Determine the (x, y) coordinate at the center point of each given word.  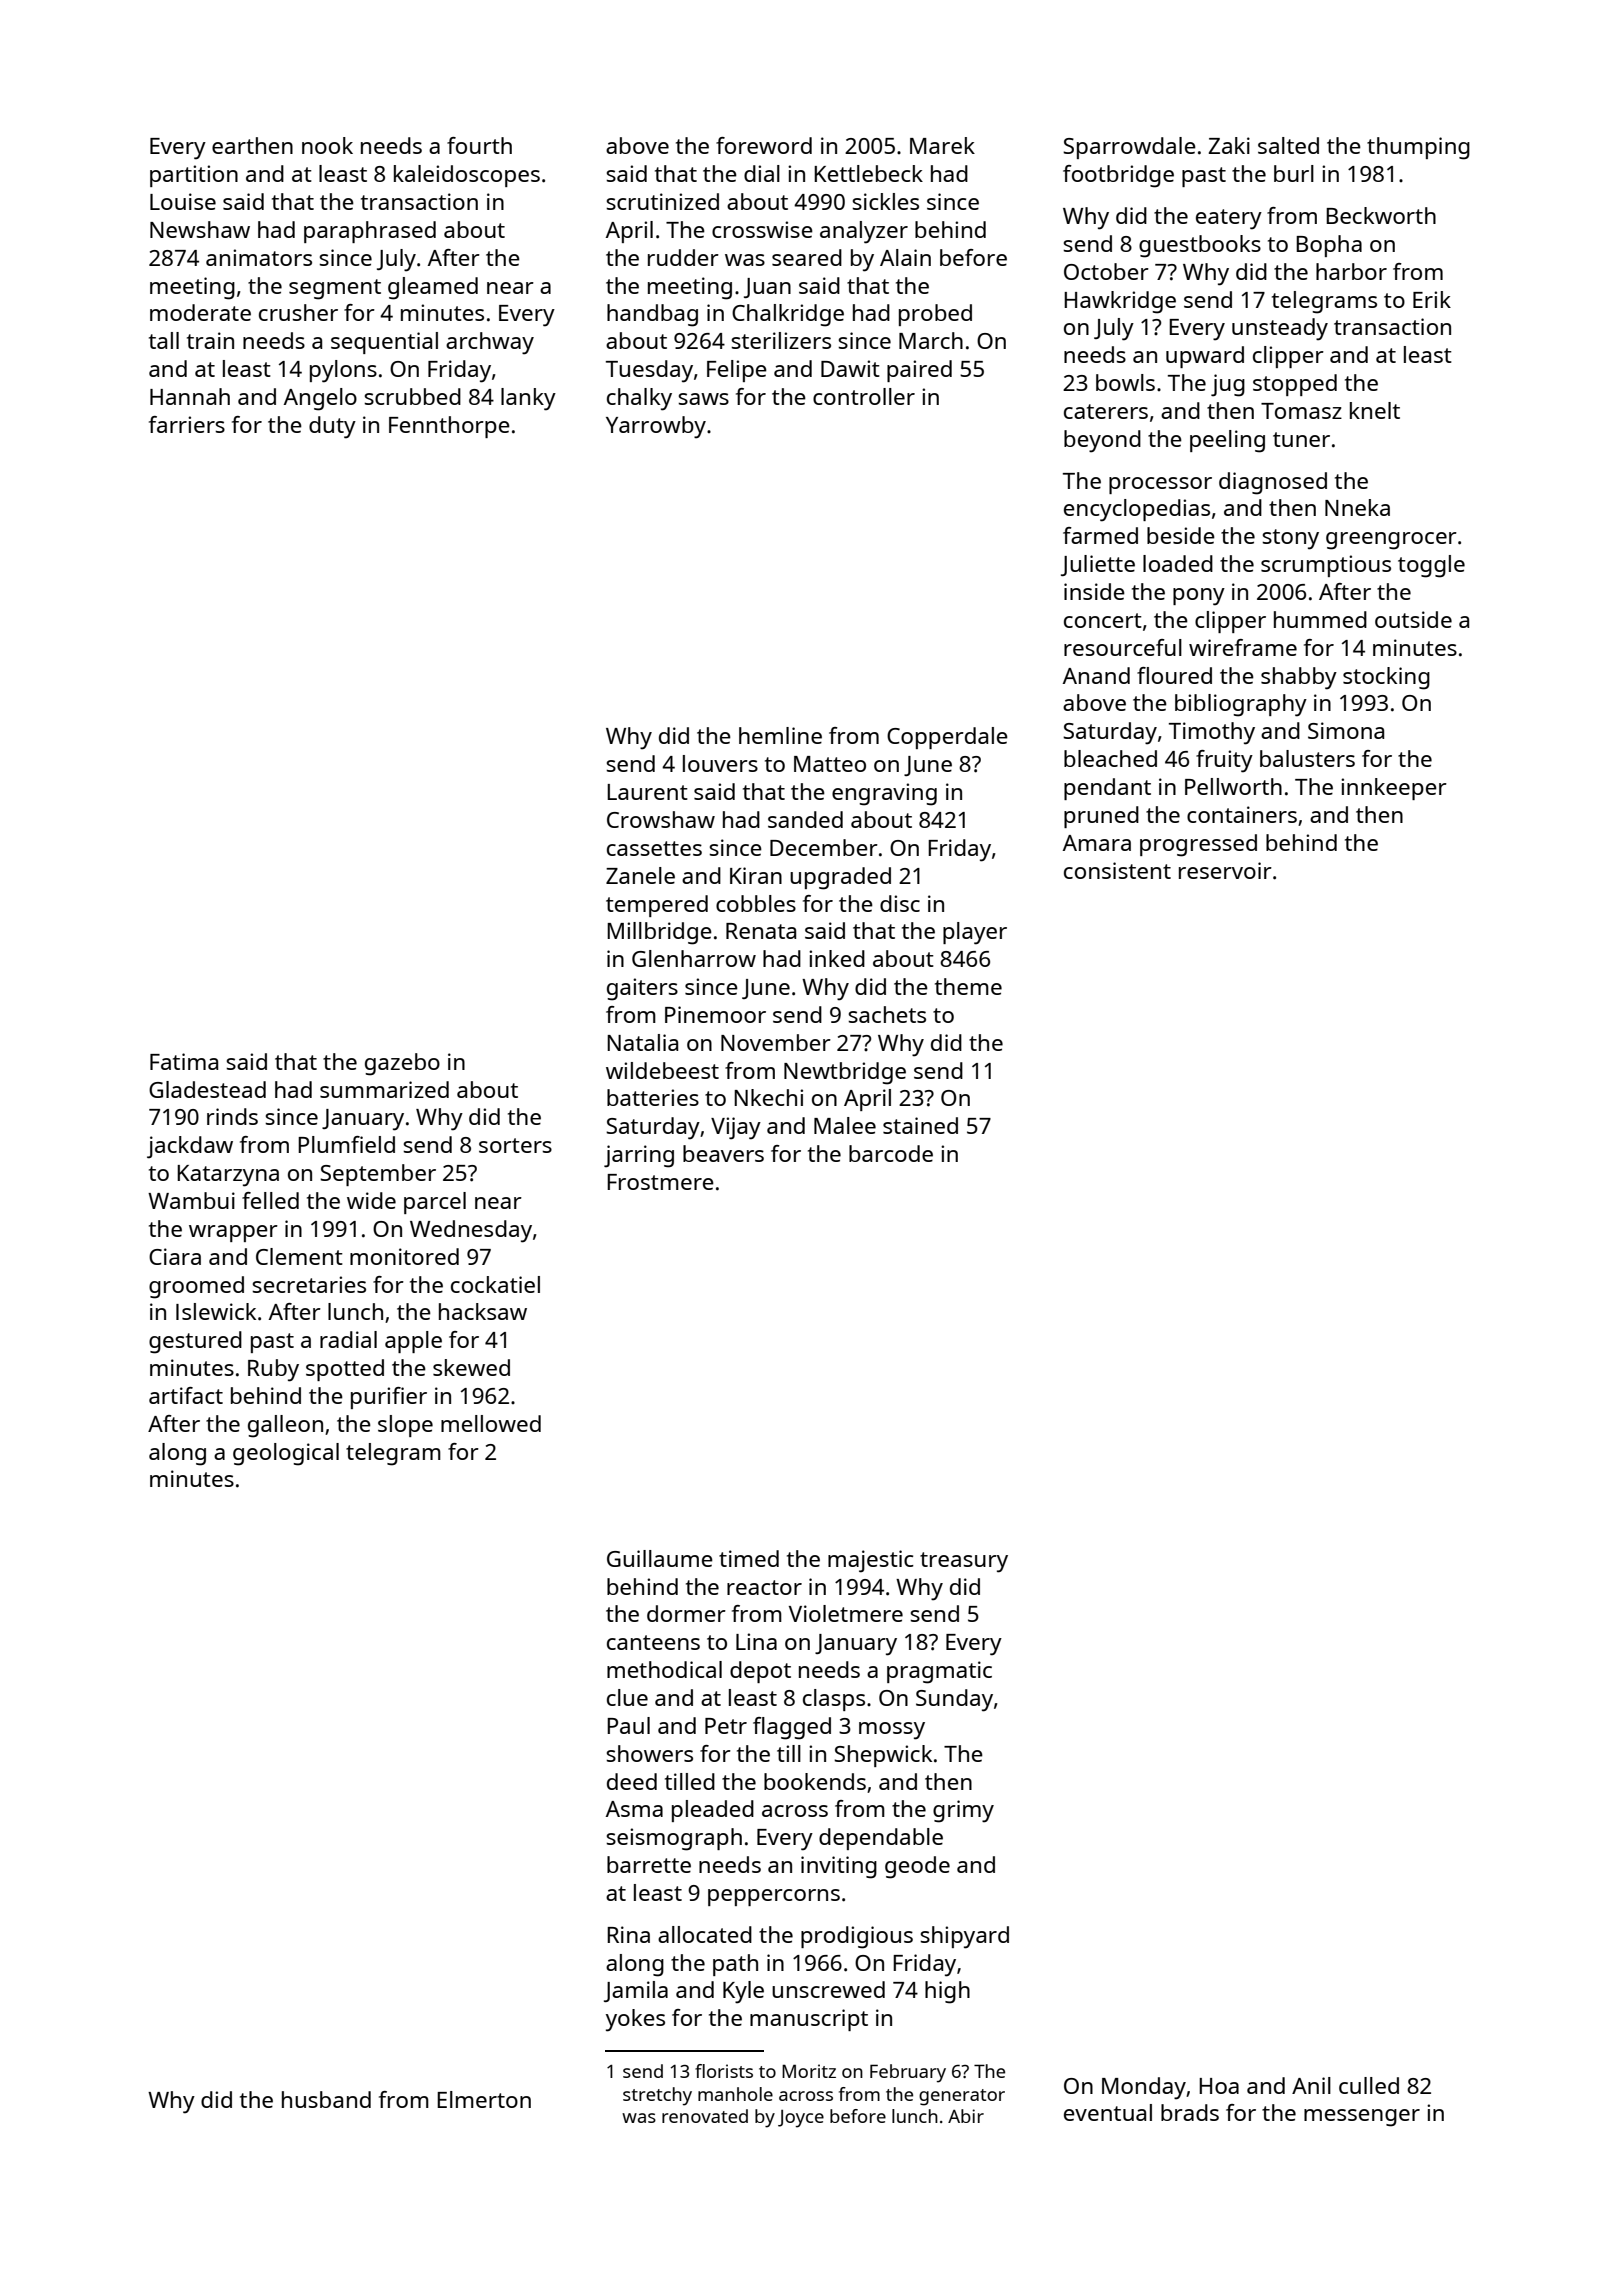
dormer (686, 1613)
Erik (1432, 299)
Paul (628, 1725)
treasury (964, 1562)
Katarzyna (228, 1176)
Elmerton (484, 2099)
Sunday (954, 1700)
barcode (891, 1153)
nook (327, 145)
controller (864, 396)
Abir (966, 2116)
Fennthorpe (449, 427)
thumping (1418, 148)
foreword (764, 145)
